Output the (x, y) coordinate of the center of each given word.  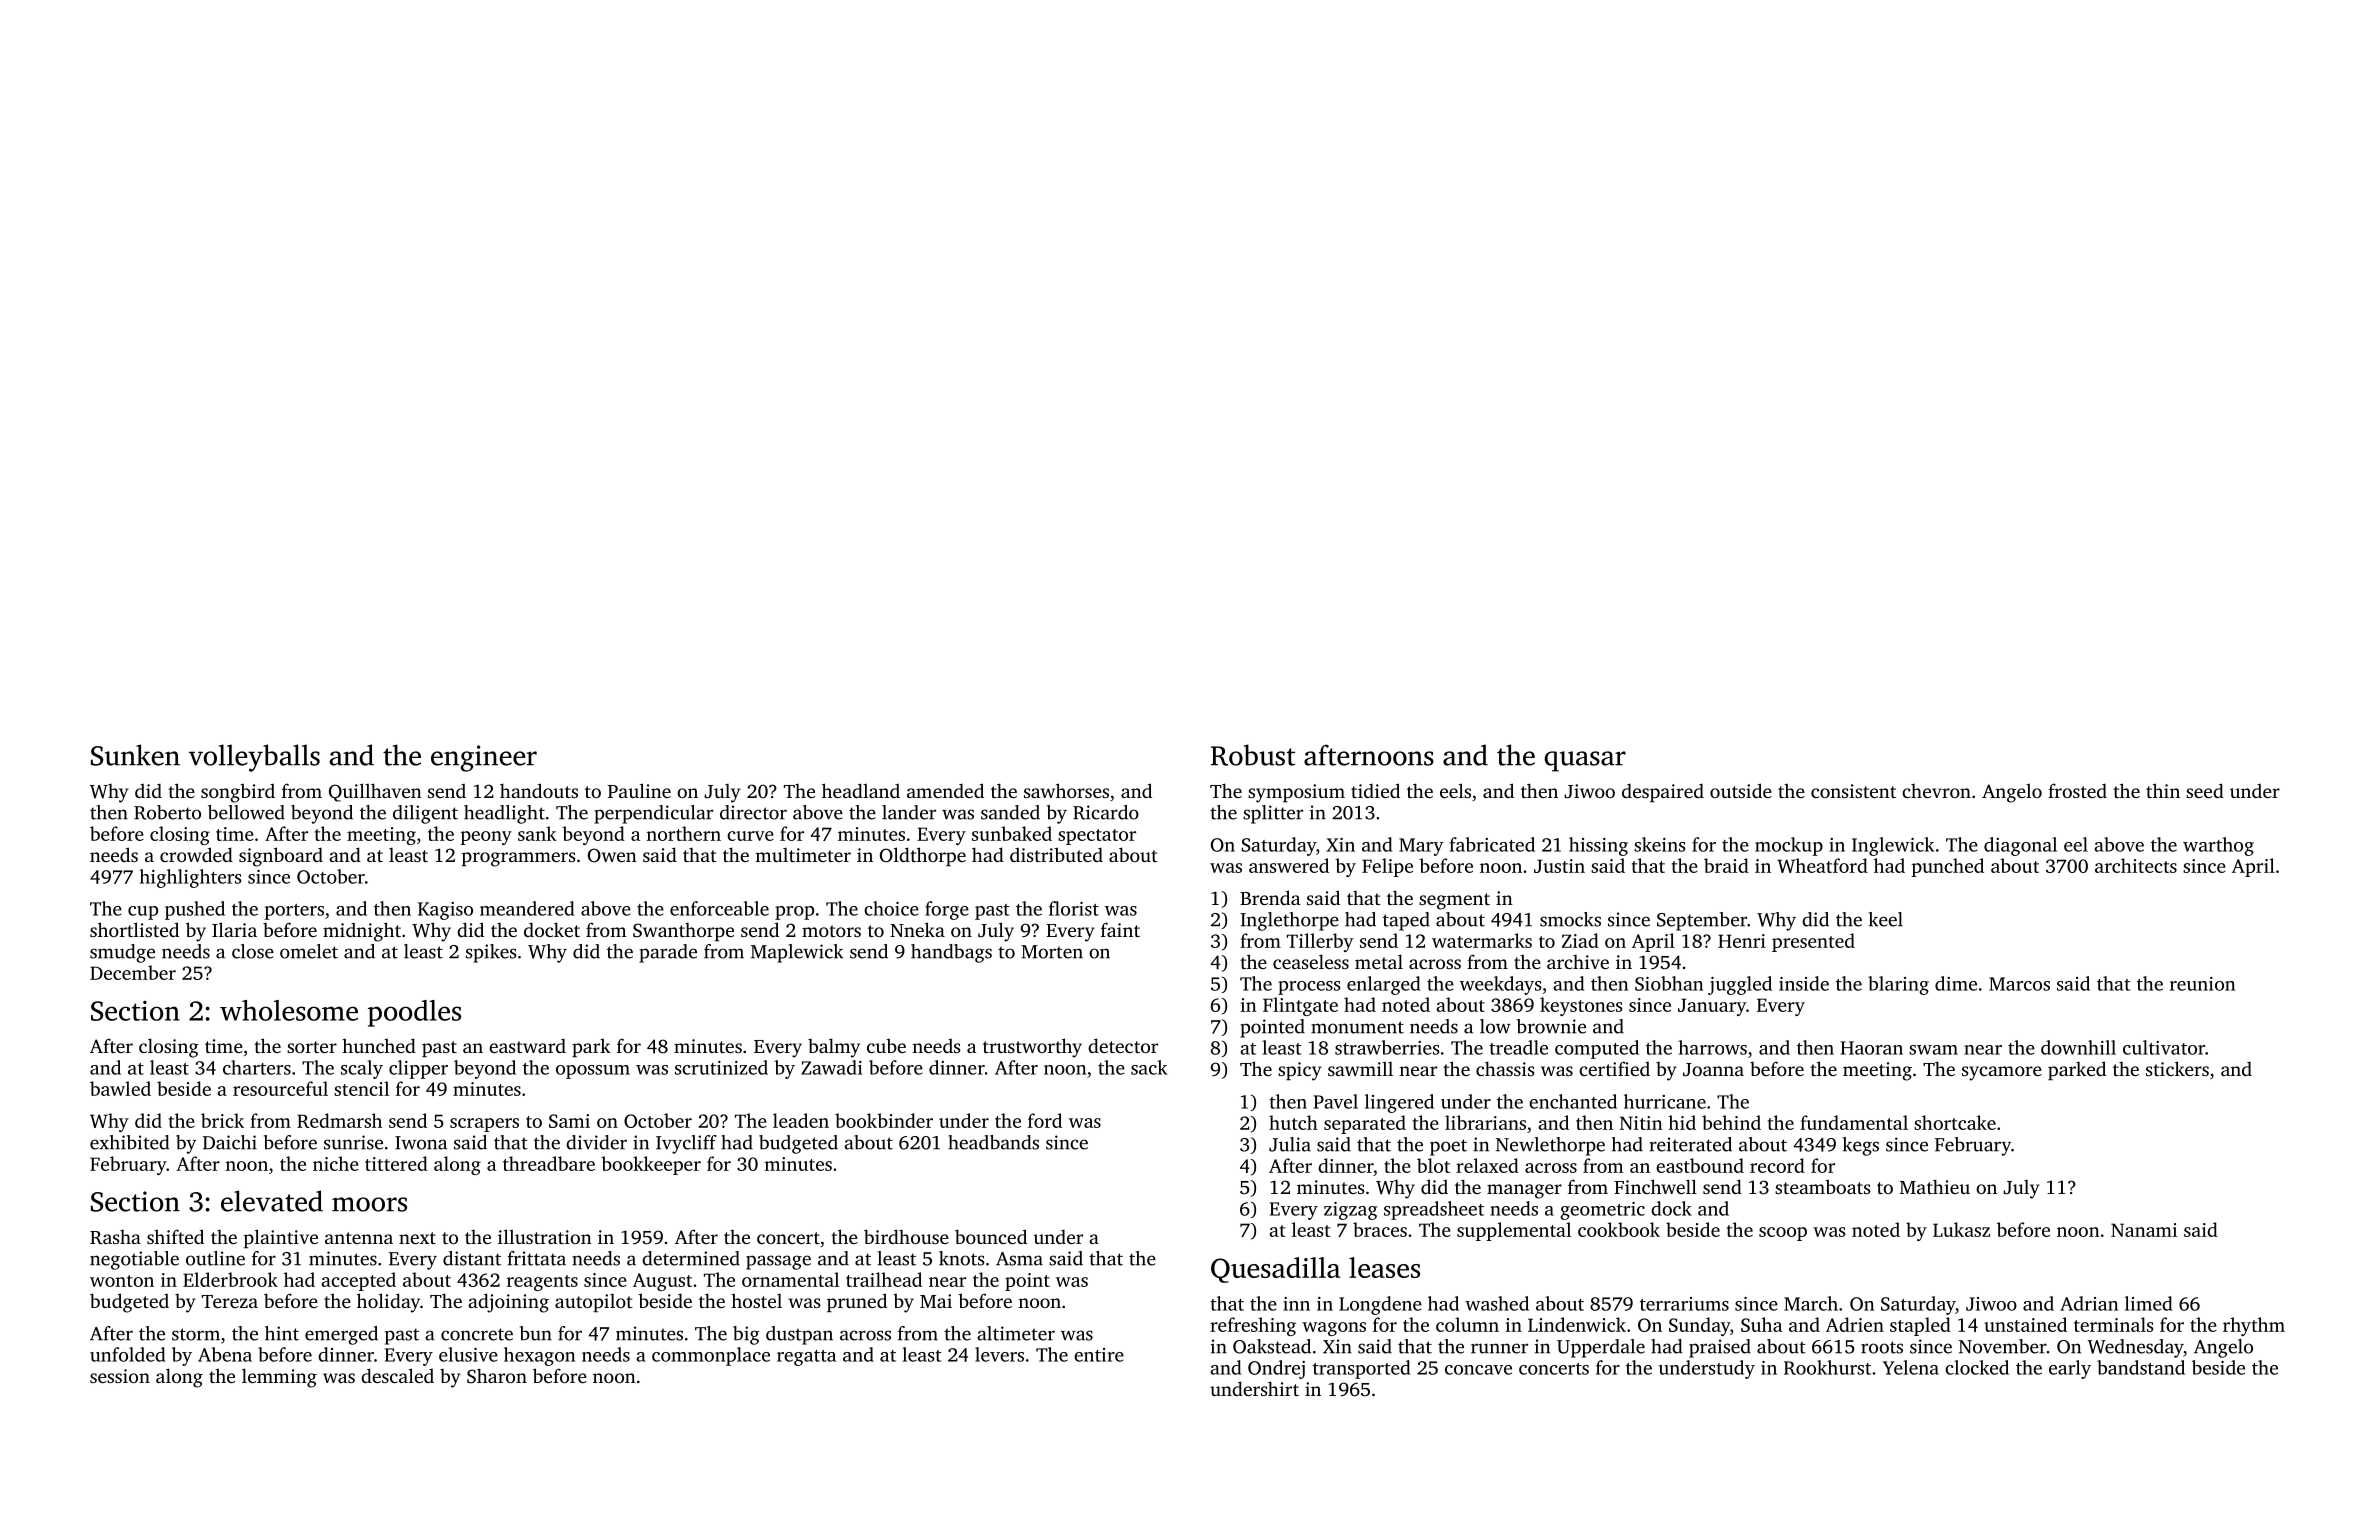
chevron (1936, 791)
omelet (309, 951)
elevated (272, 1201)
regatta (806, 1358)
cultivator (2164, 1047)
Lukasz (1961, 1229)
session (120, 1376)
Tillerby (1320, 942)
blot (1433, 1165)
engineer (484, 758)
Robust (1253, 755)
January (1712, 1007)
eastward (527, 1045)
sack (1149, 1067)
